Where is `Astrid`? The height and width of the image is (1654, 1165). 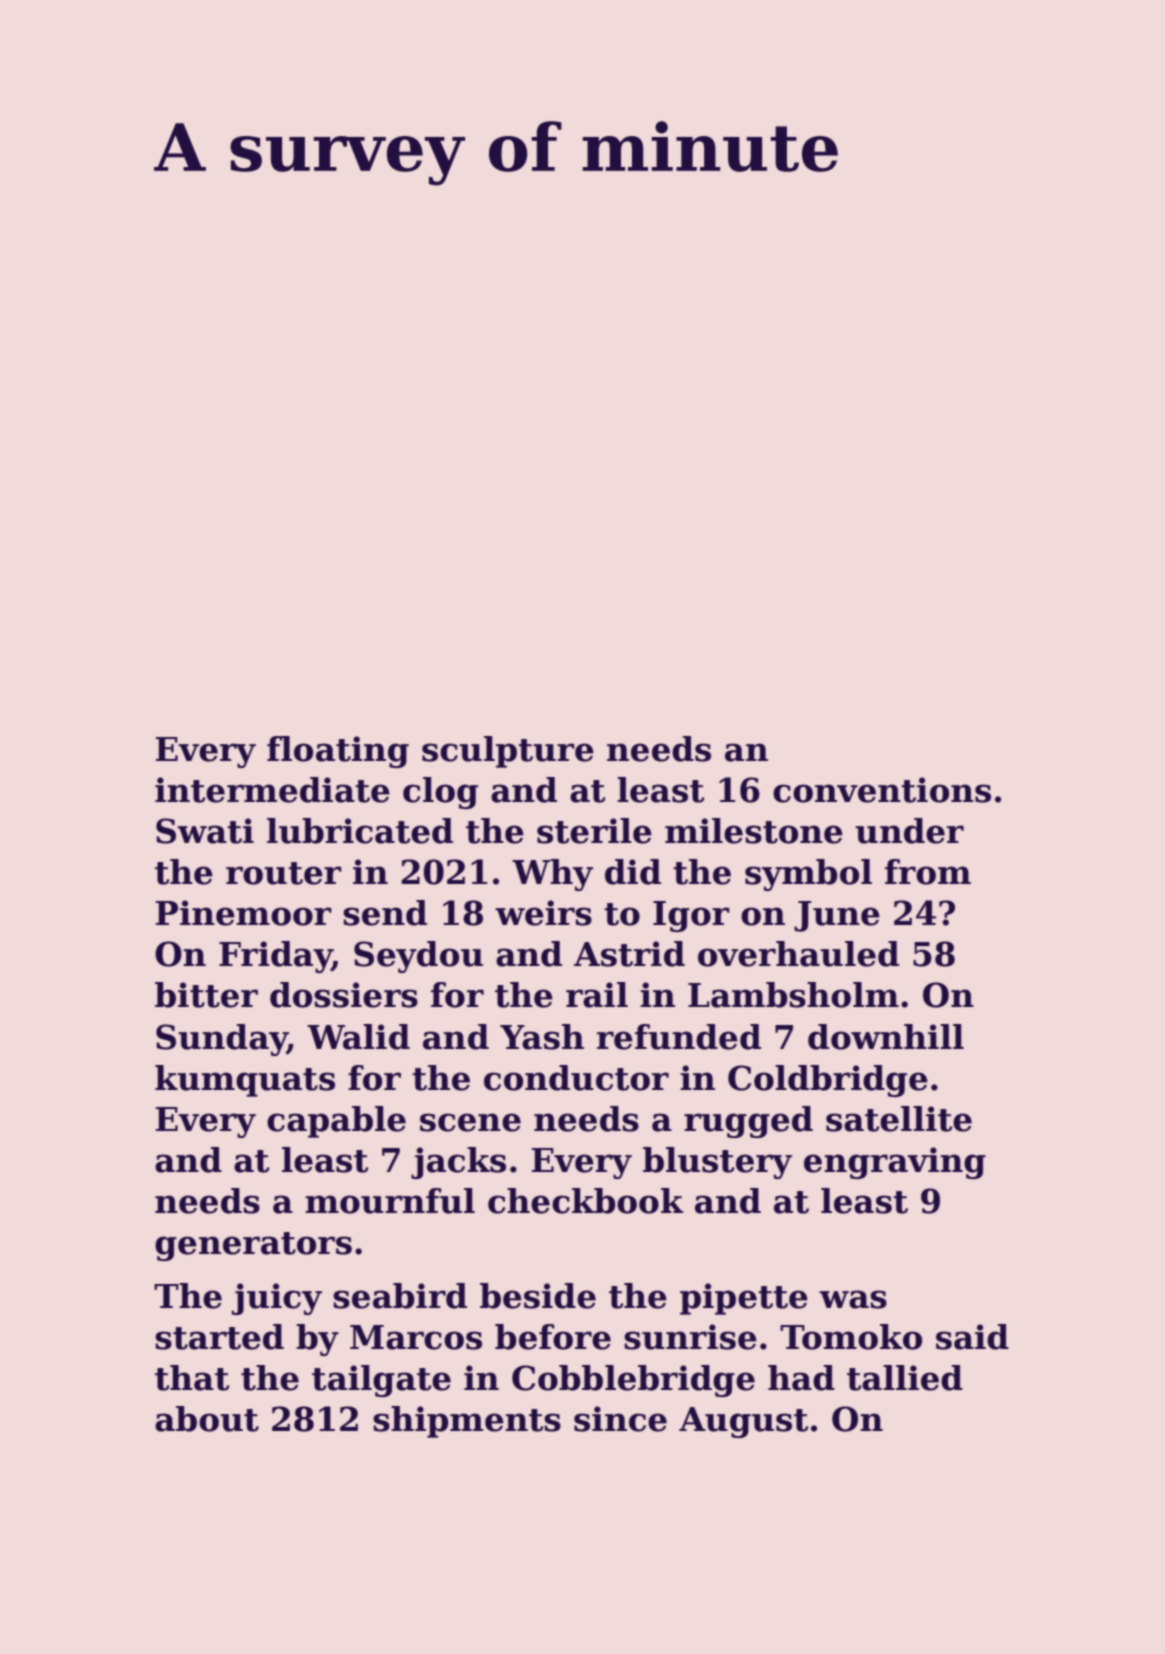
Astrid is located at coordinates (629, 954).
